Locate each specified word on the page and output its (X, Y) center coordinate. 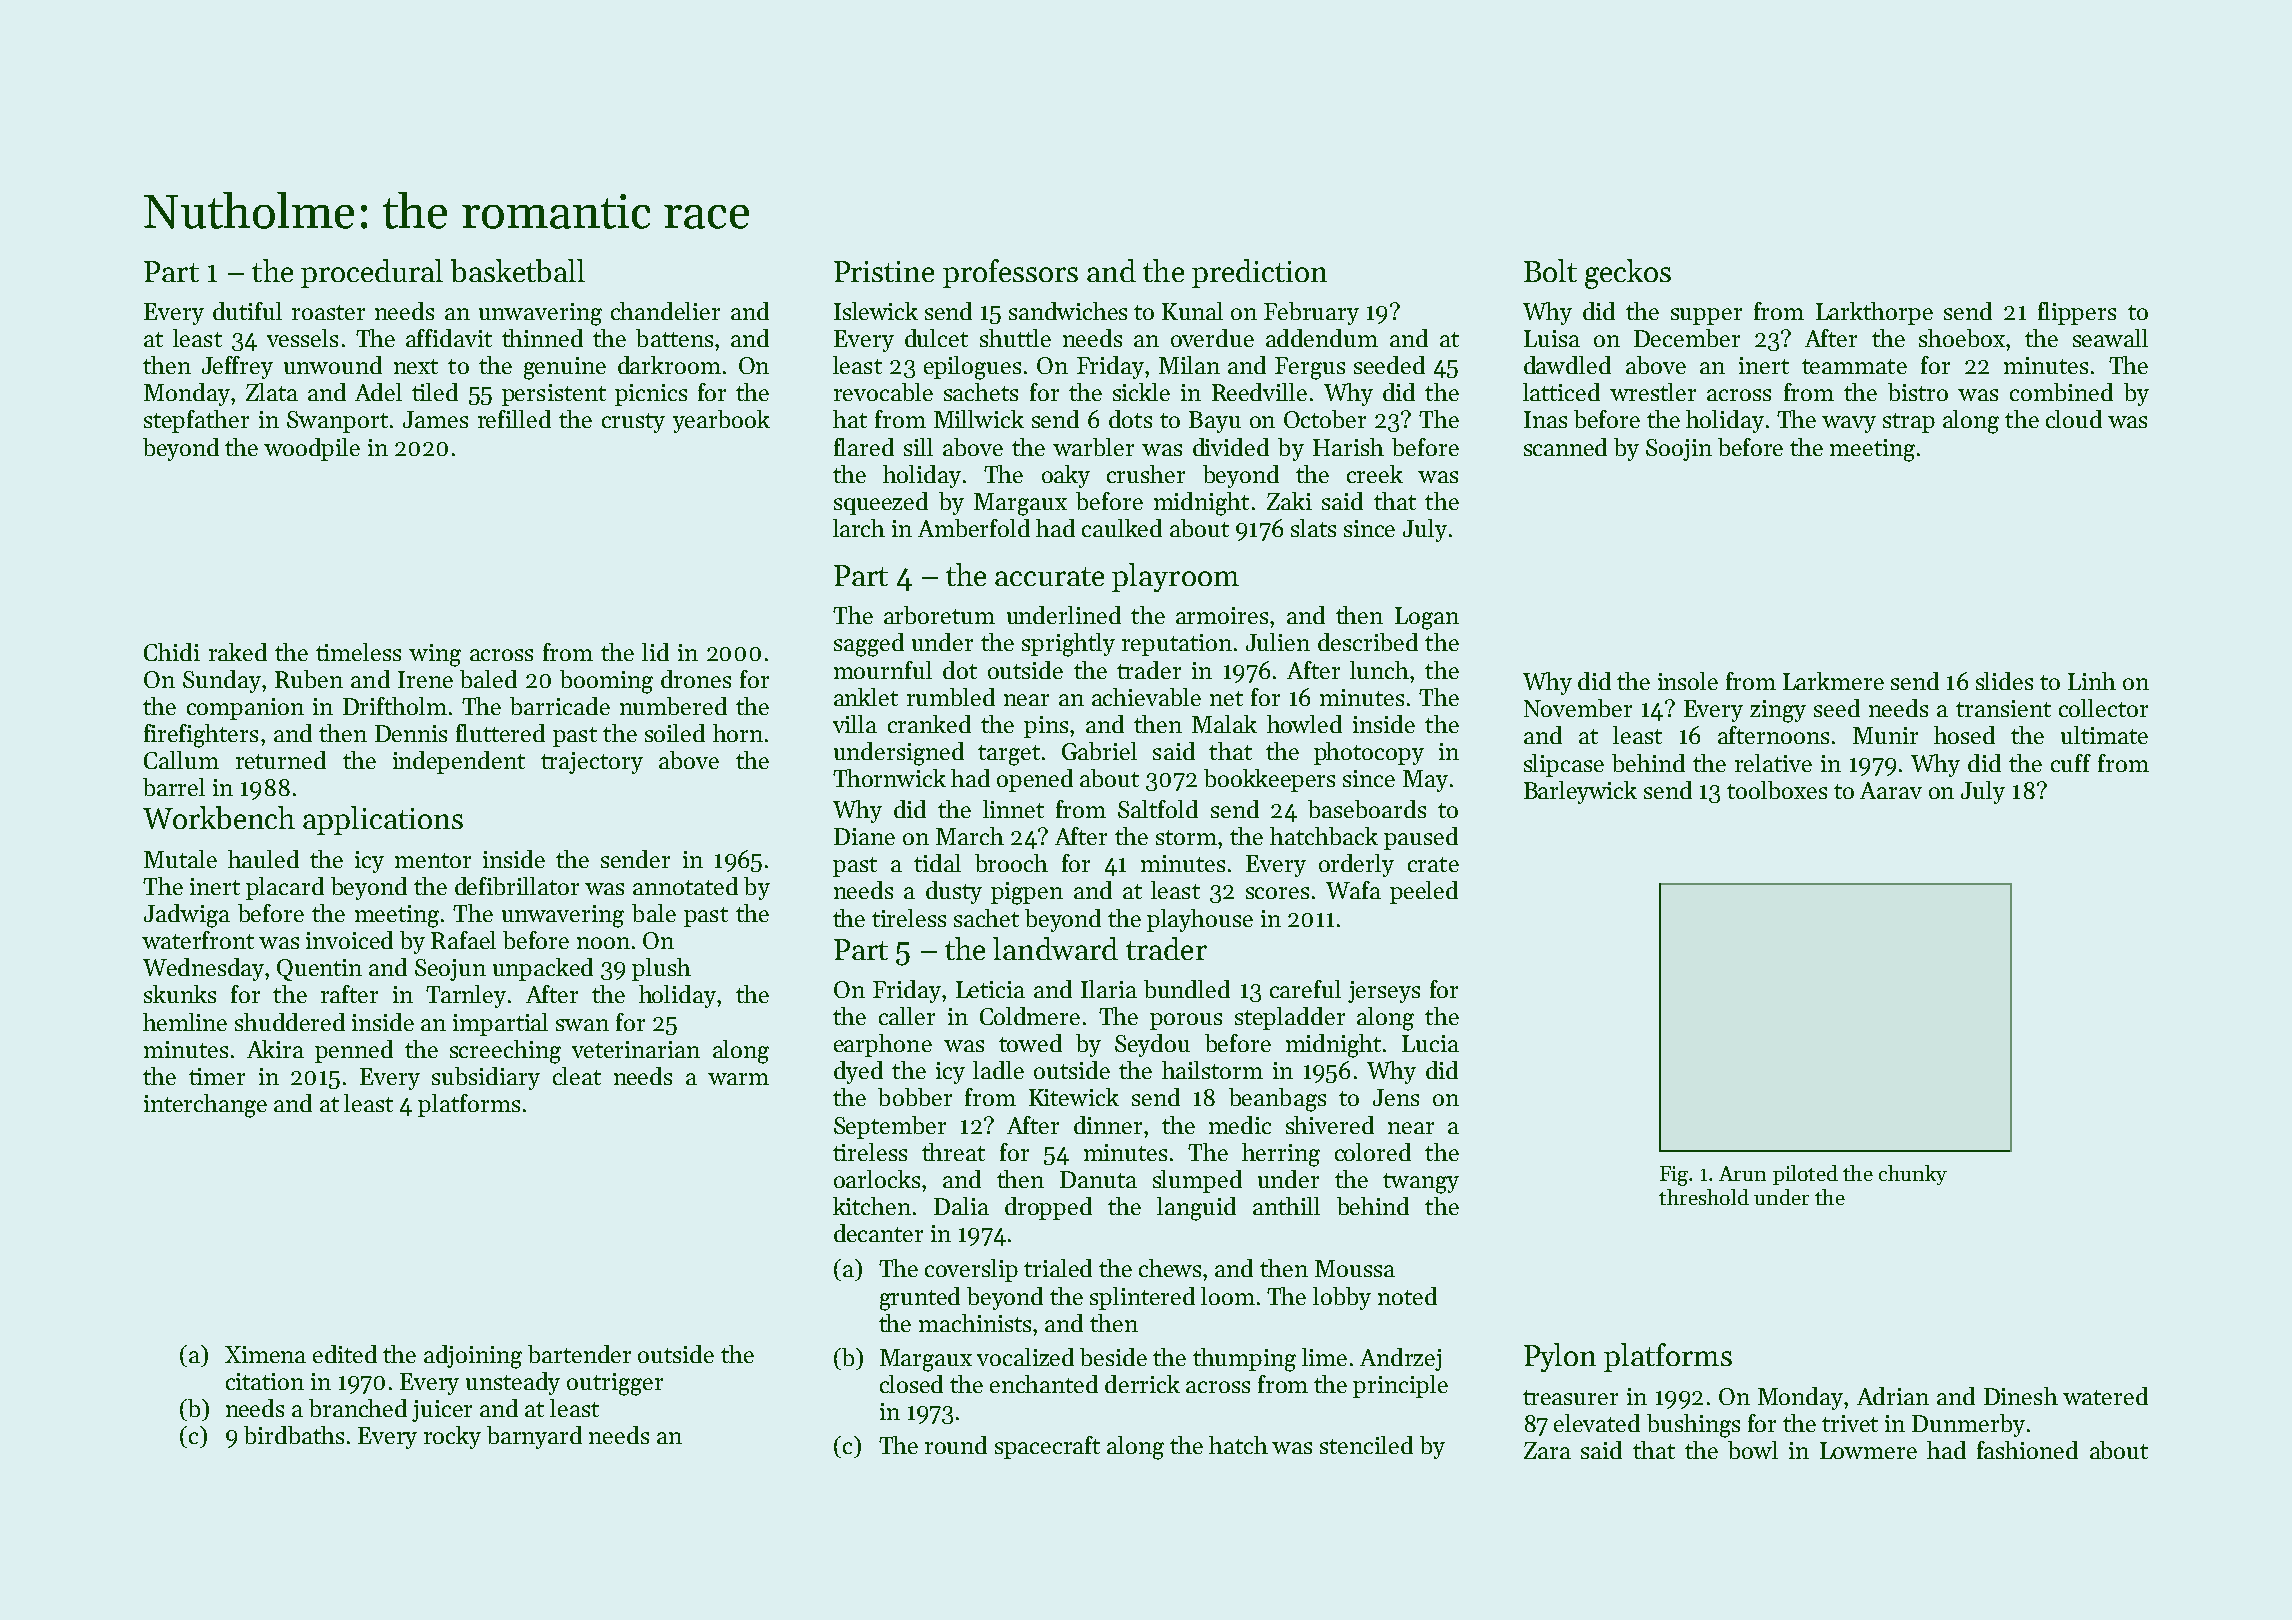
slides (2004, 681)
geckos (1628, 274)
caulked (1122, 528)
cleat (577, 1076)
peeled (1424, 892)
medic (1240, 1125)
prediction (1259, 273)
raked (238, 652)
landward (1055, 948)
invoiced (349, 940)
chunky (1913, 1175)
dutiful (247, 311)
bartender (579, 1354)
